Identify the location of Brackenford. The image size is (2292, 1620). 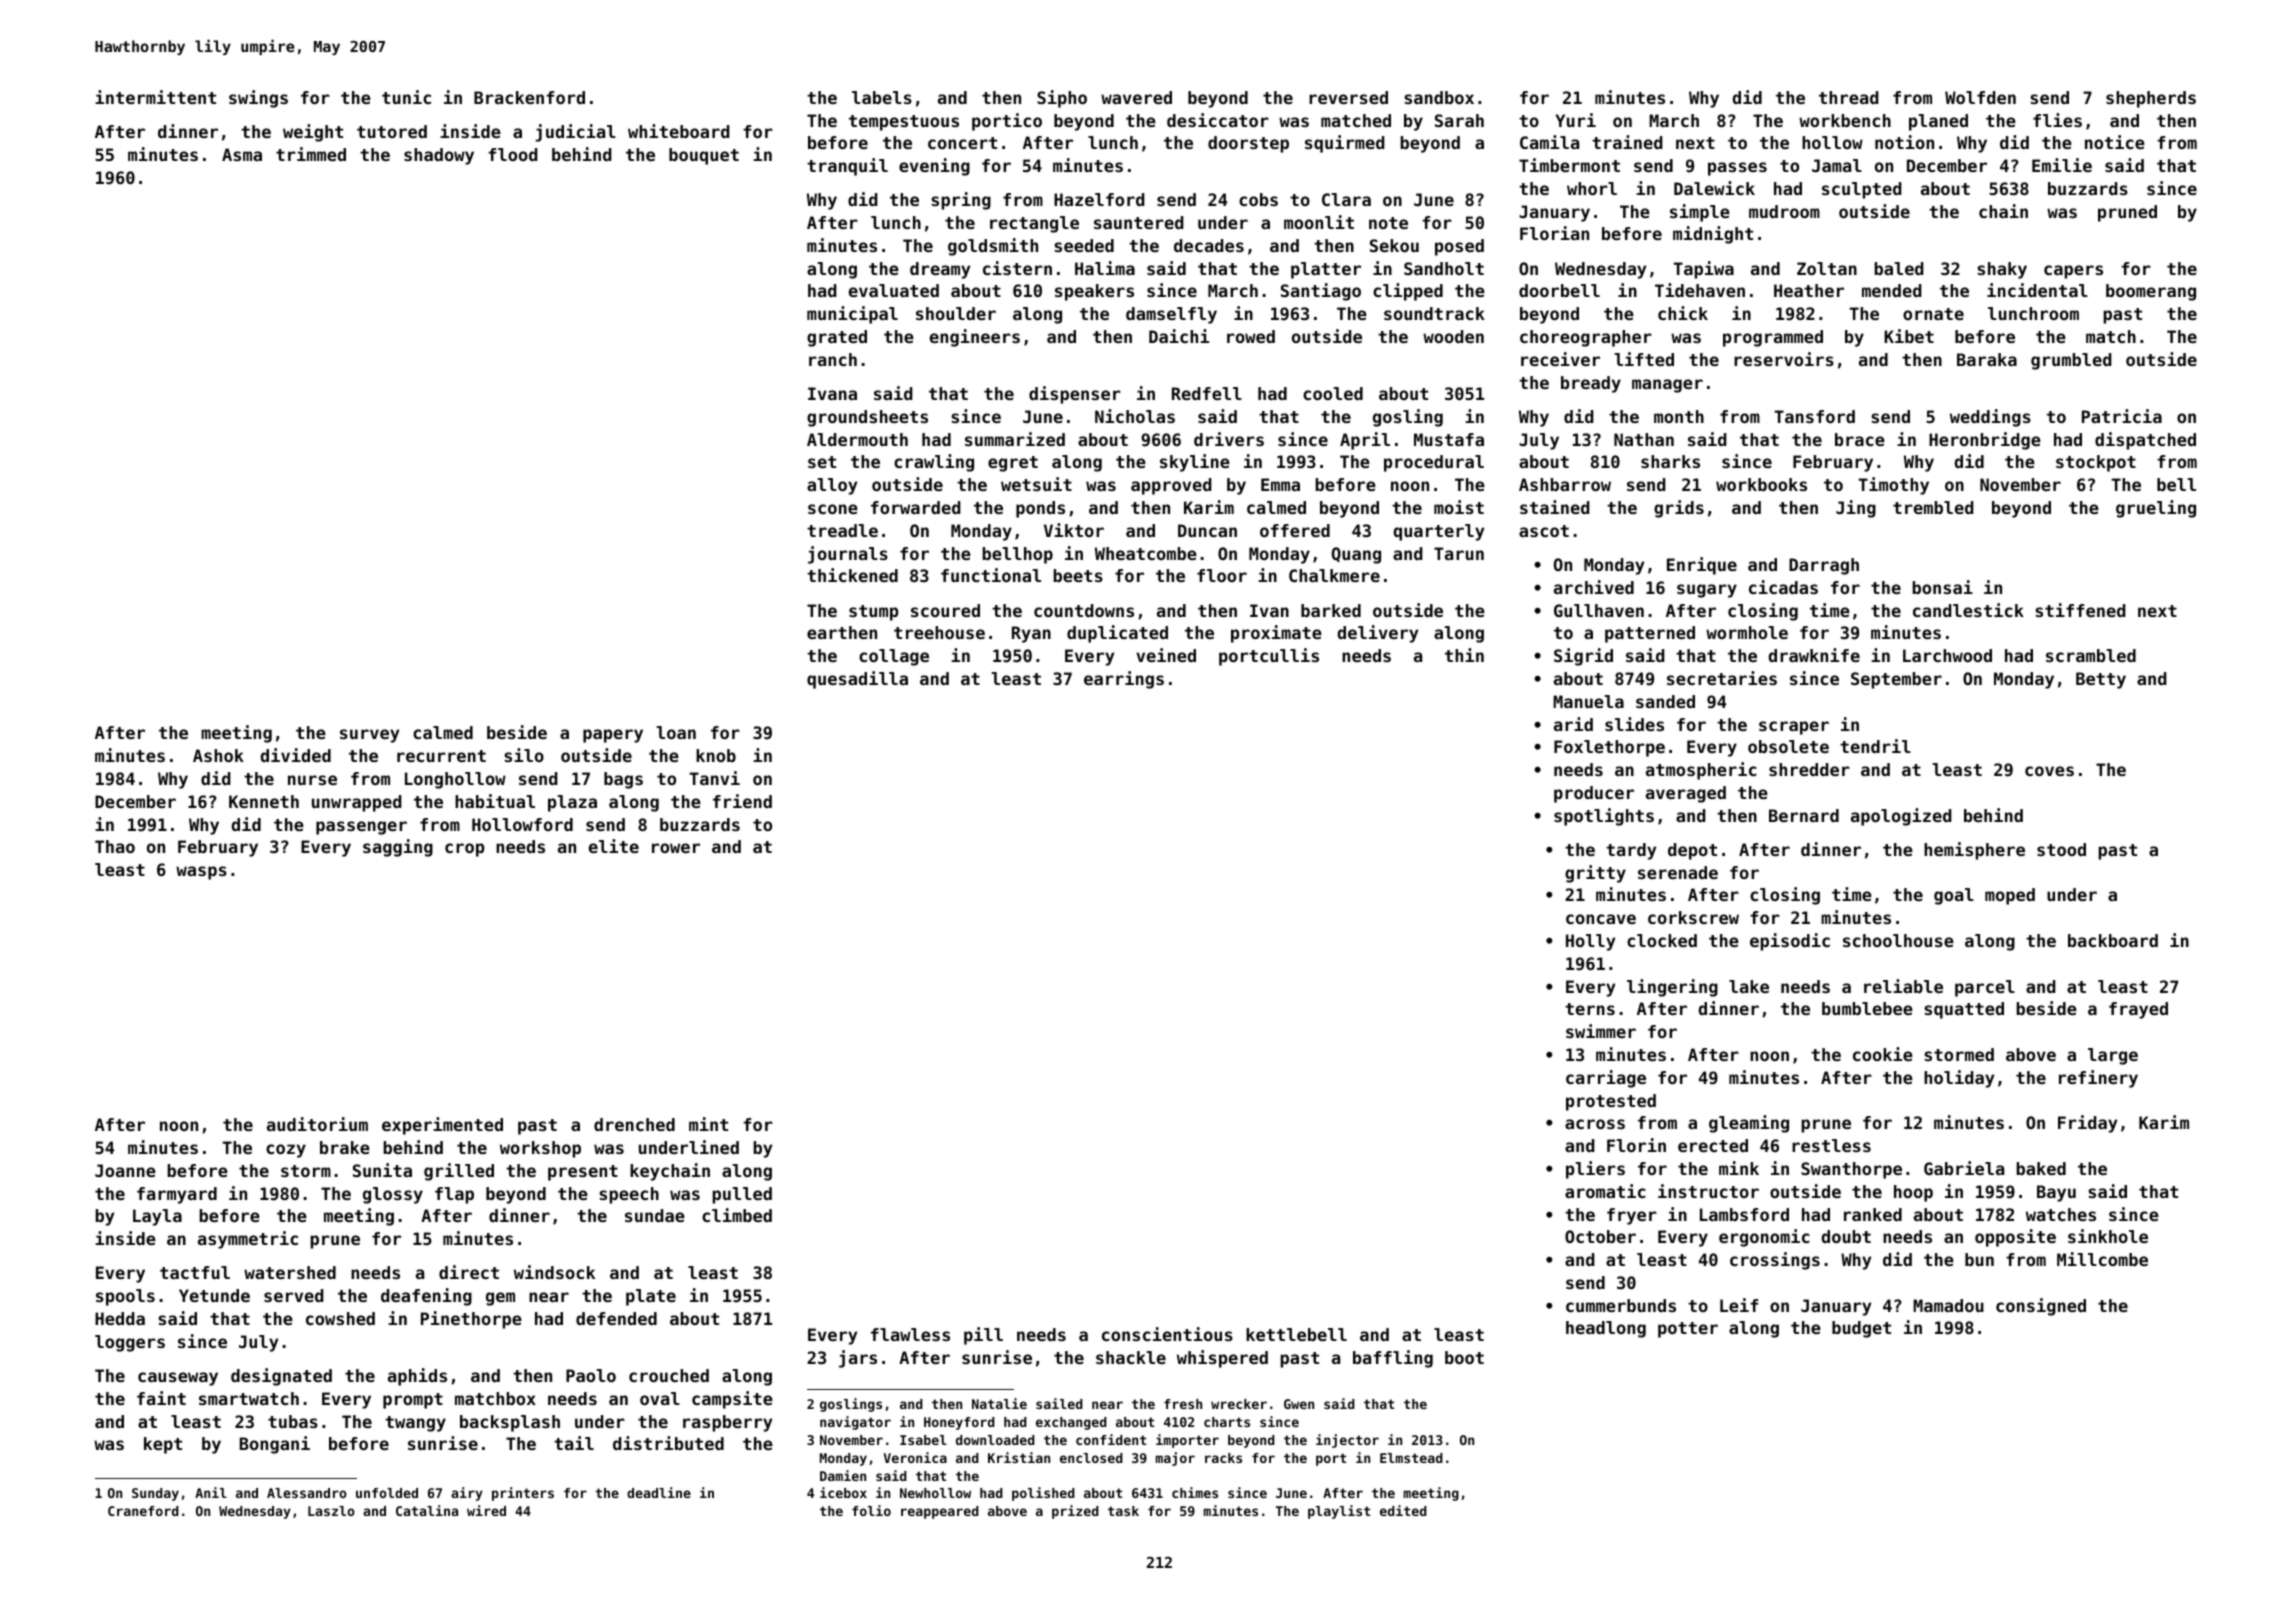
(529, 97).
